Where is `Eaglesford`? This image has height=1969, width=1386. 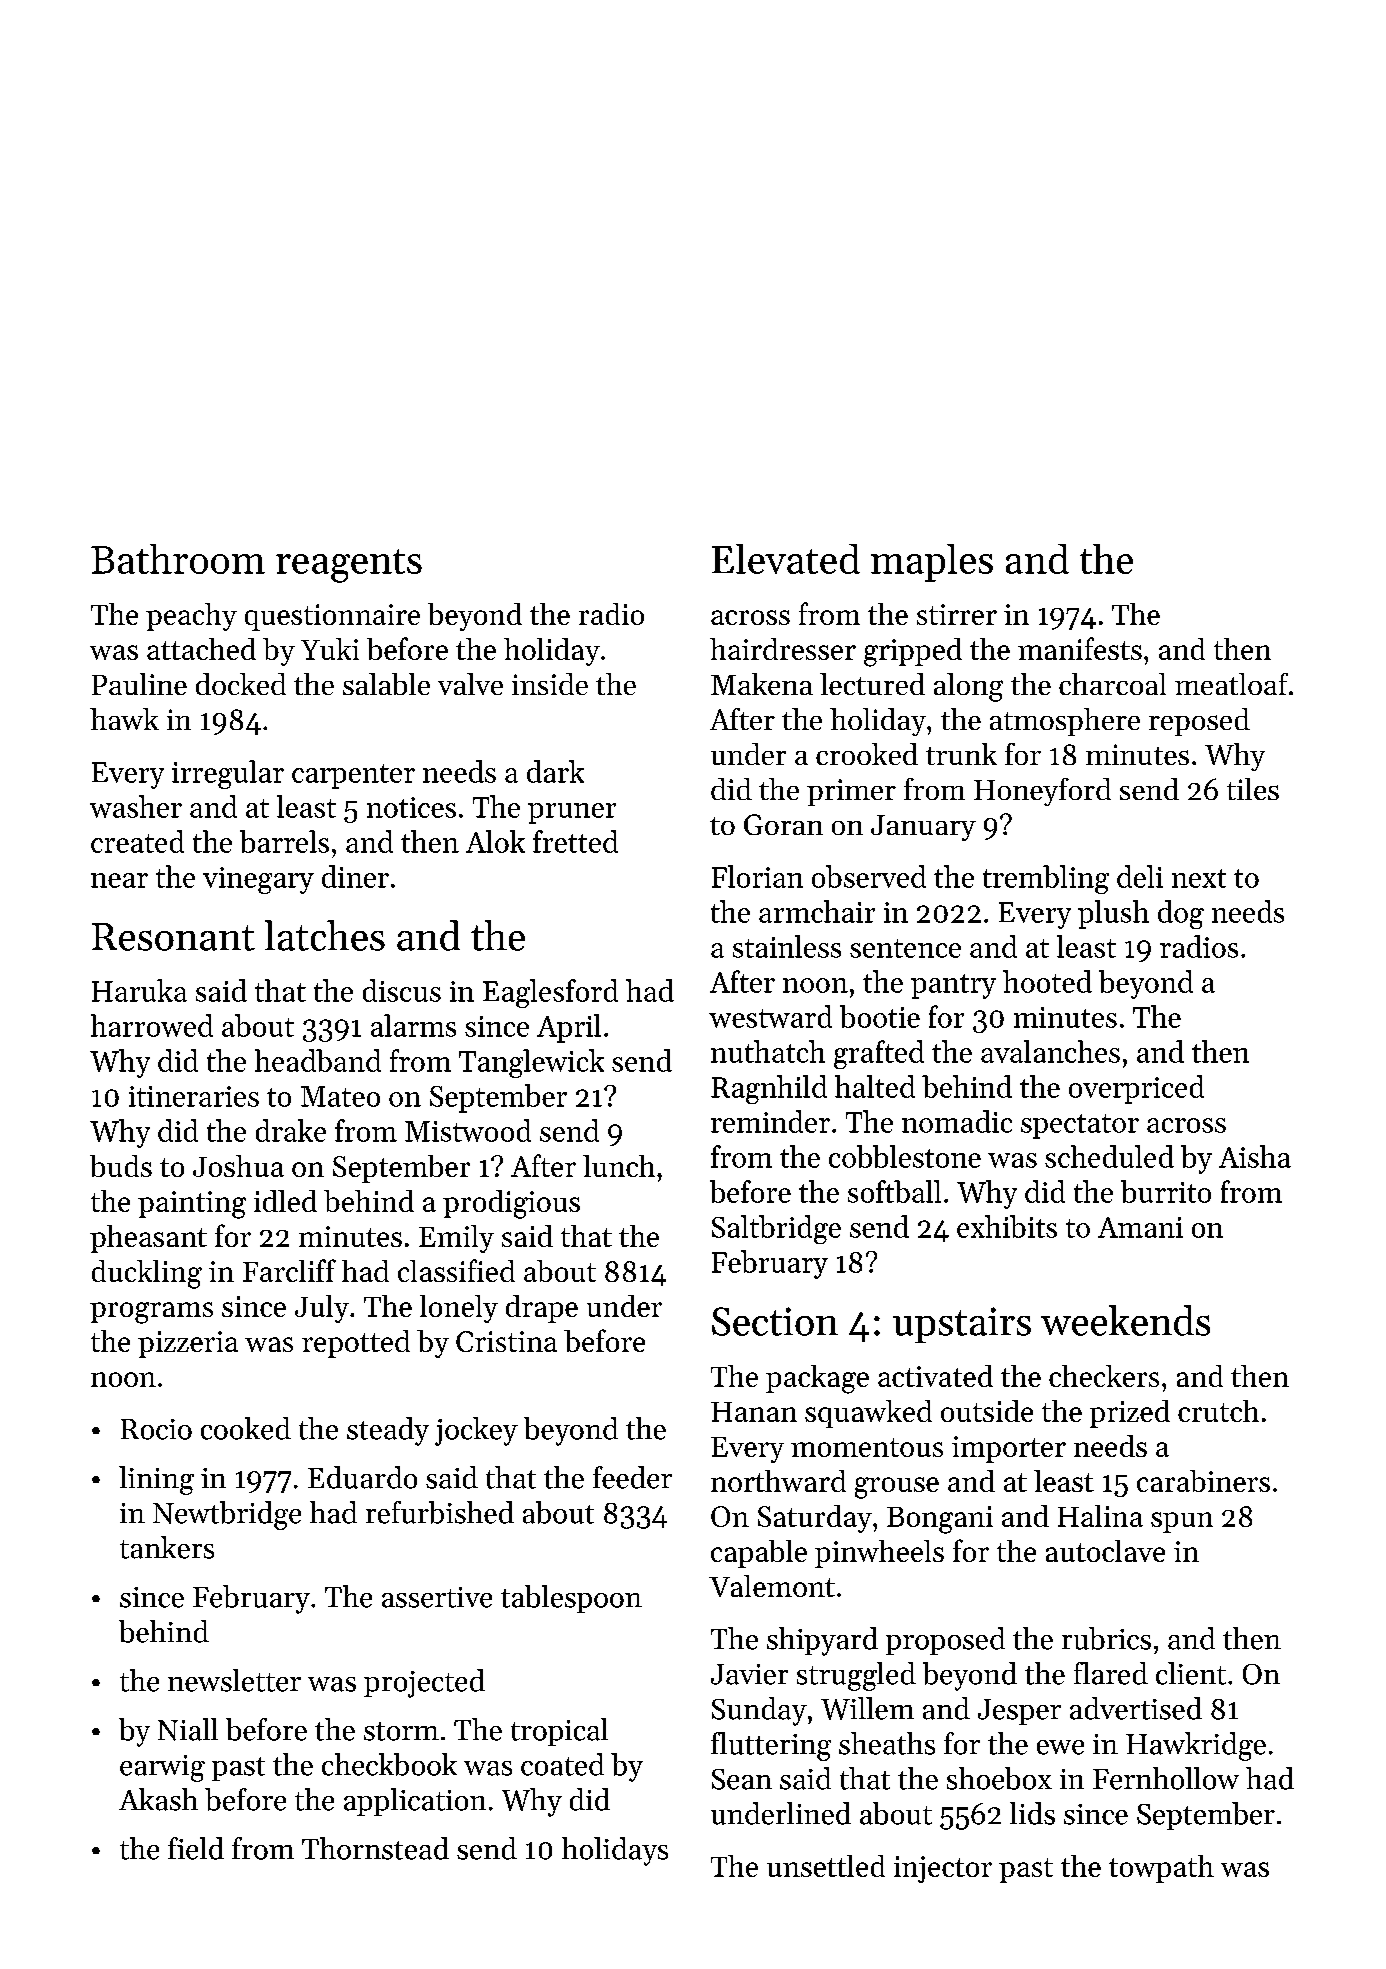
Eaglesford is located at coordinates (550, 993).
